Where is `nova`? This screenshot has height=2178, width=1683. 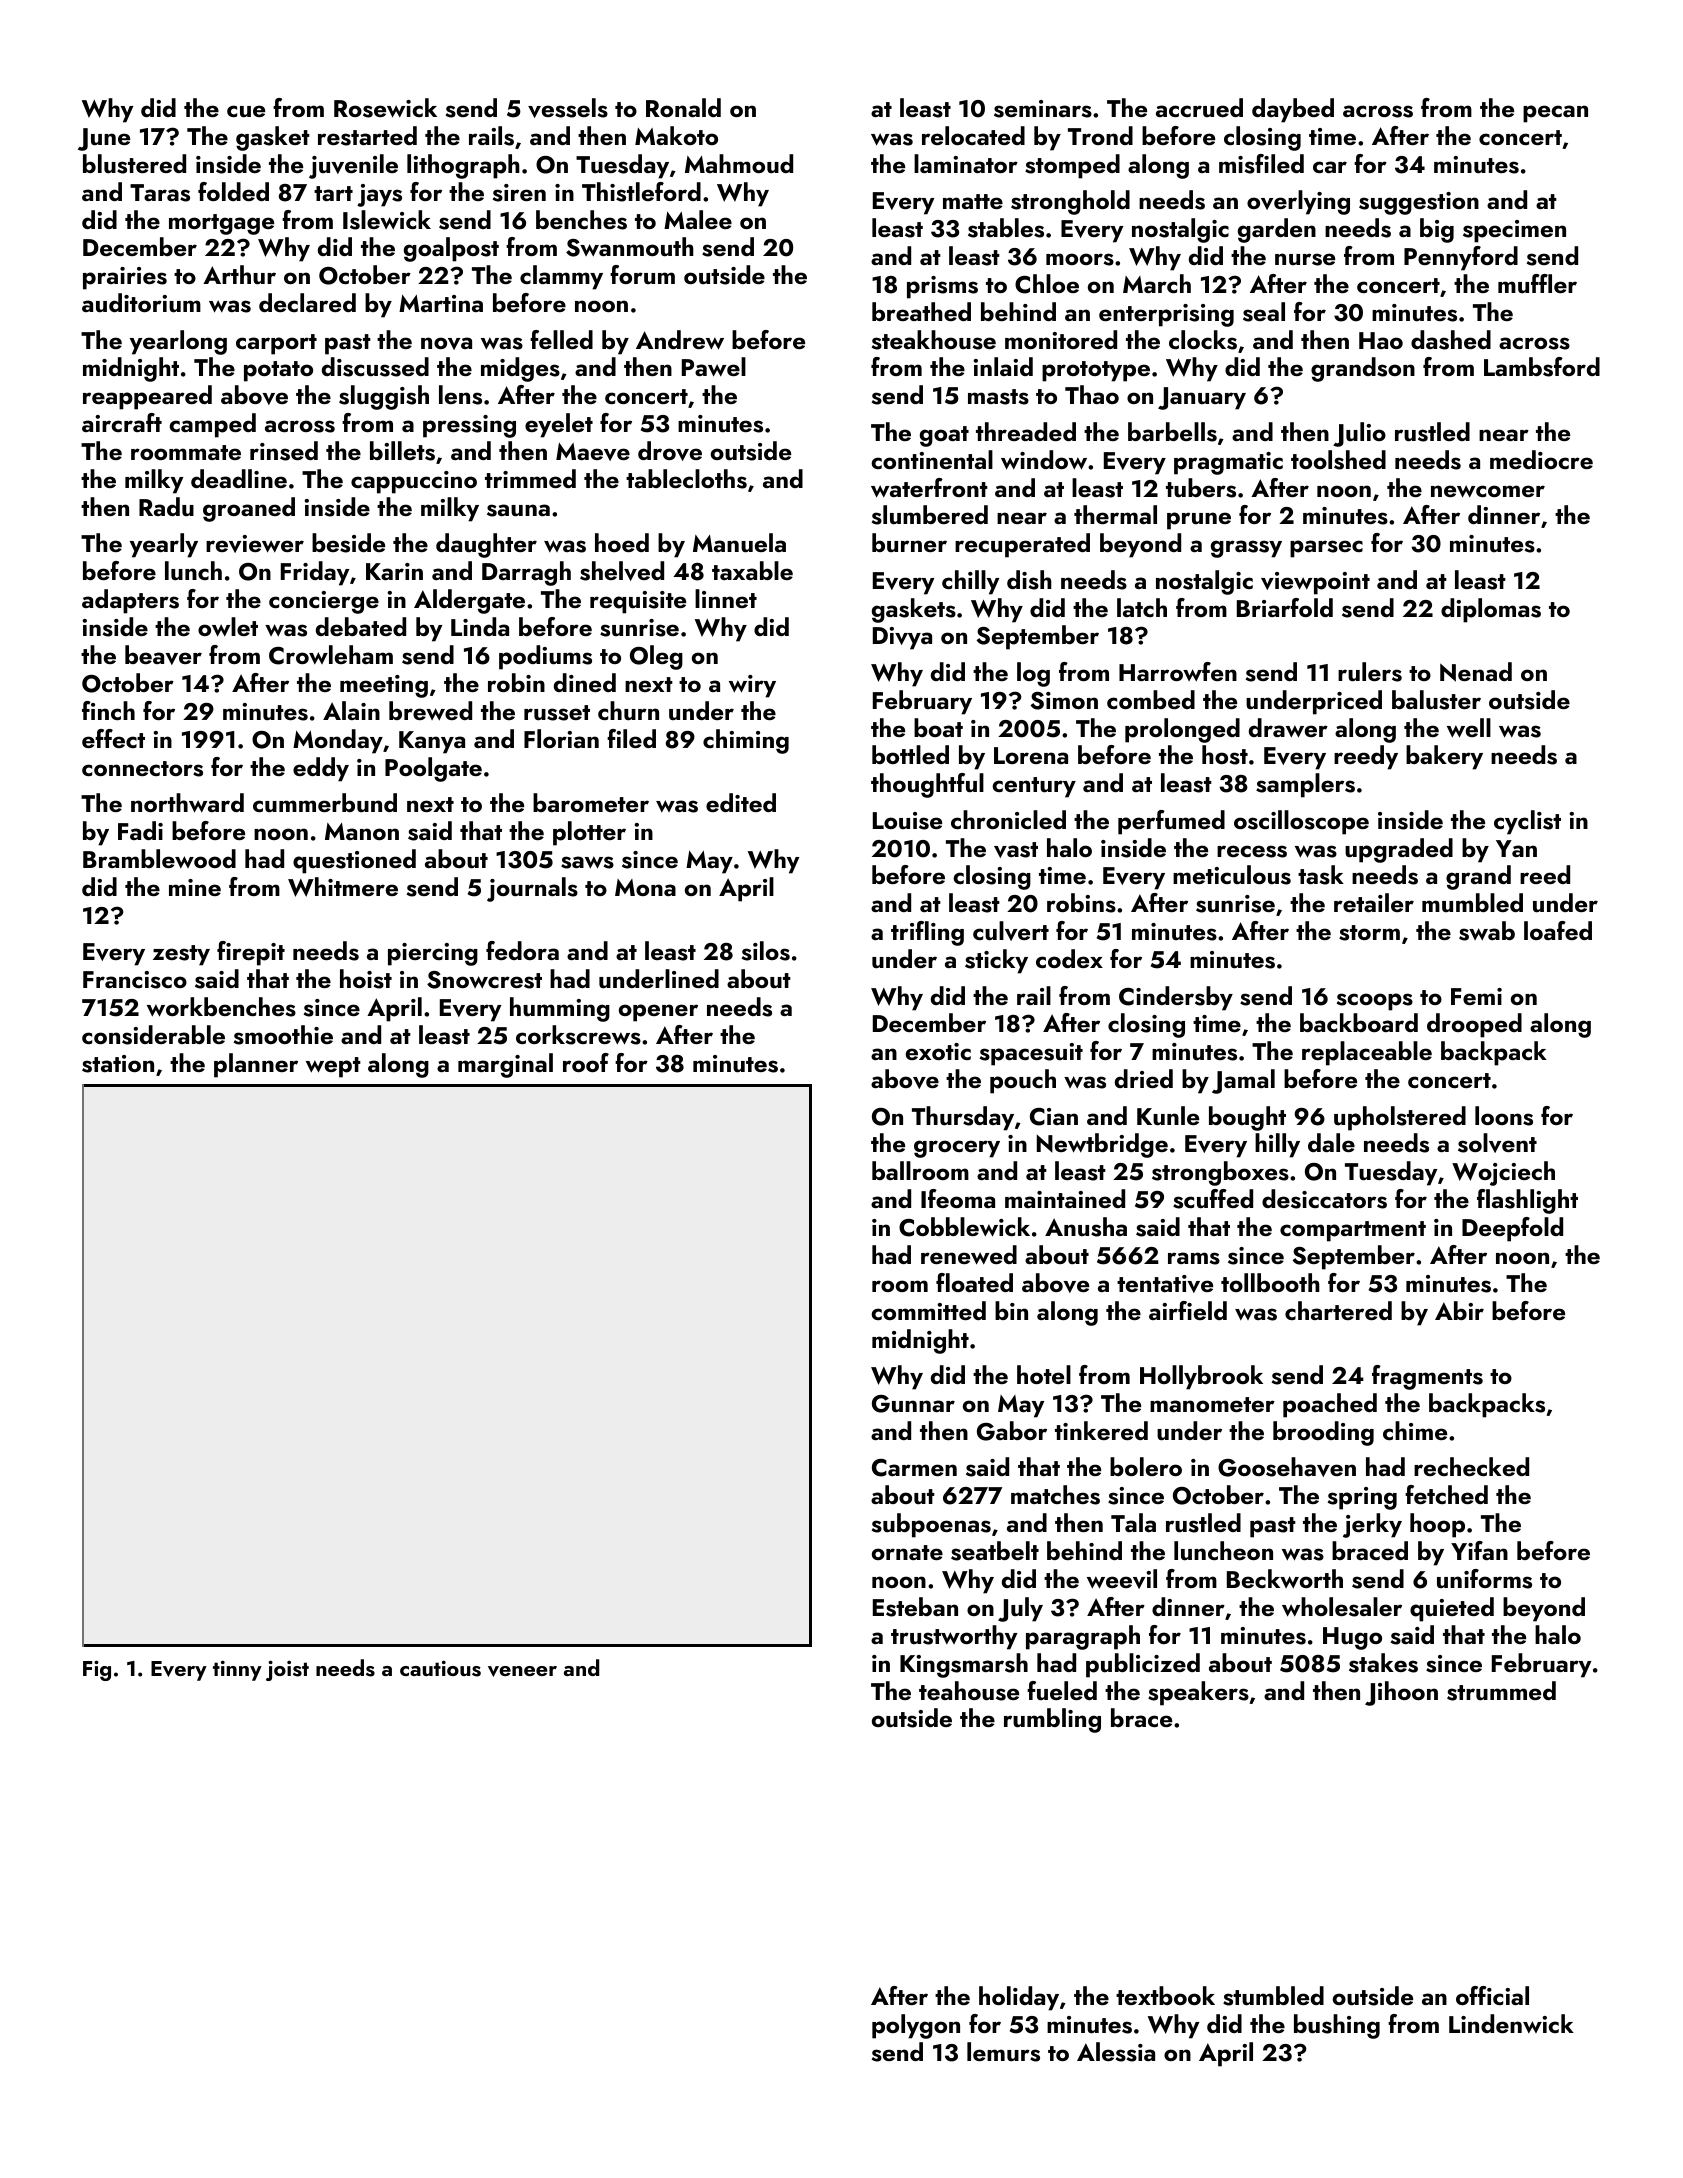
nova is located at coordinates (446, 343).
